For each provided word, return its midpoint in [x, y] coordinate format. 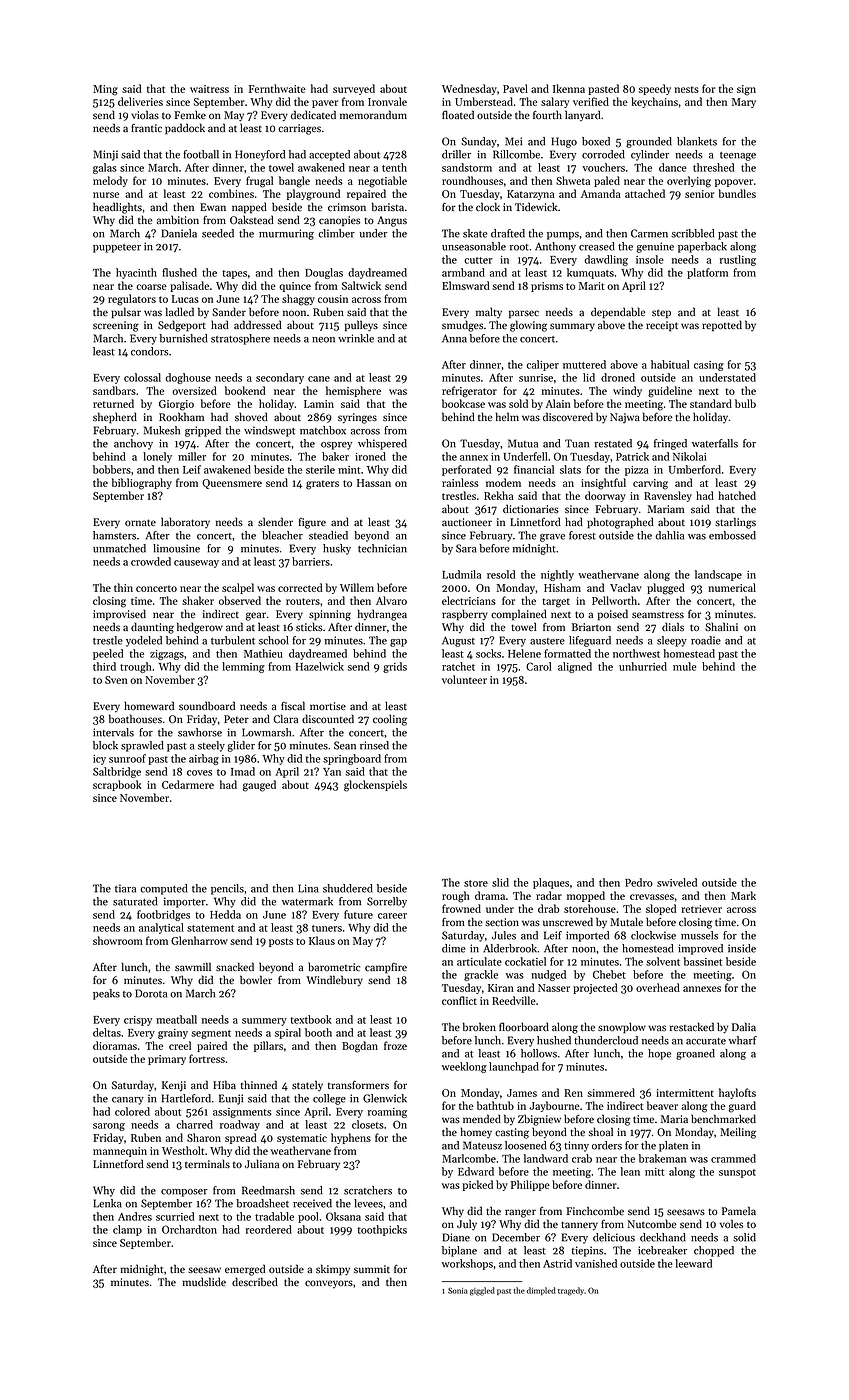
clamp [127, 1230]
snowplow [622, 1027]
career [392, 916]
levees [368, 1203]
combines [231, 193]
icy [99, 760]
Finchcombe [595, 1211]
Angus [392, 221]
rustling [738, 260]
